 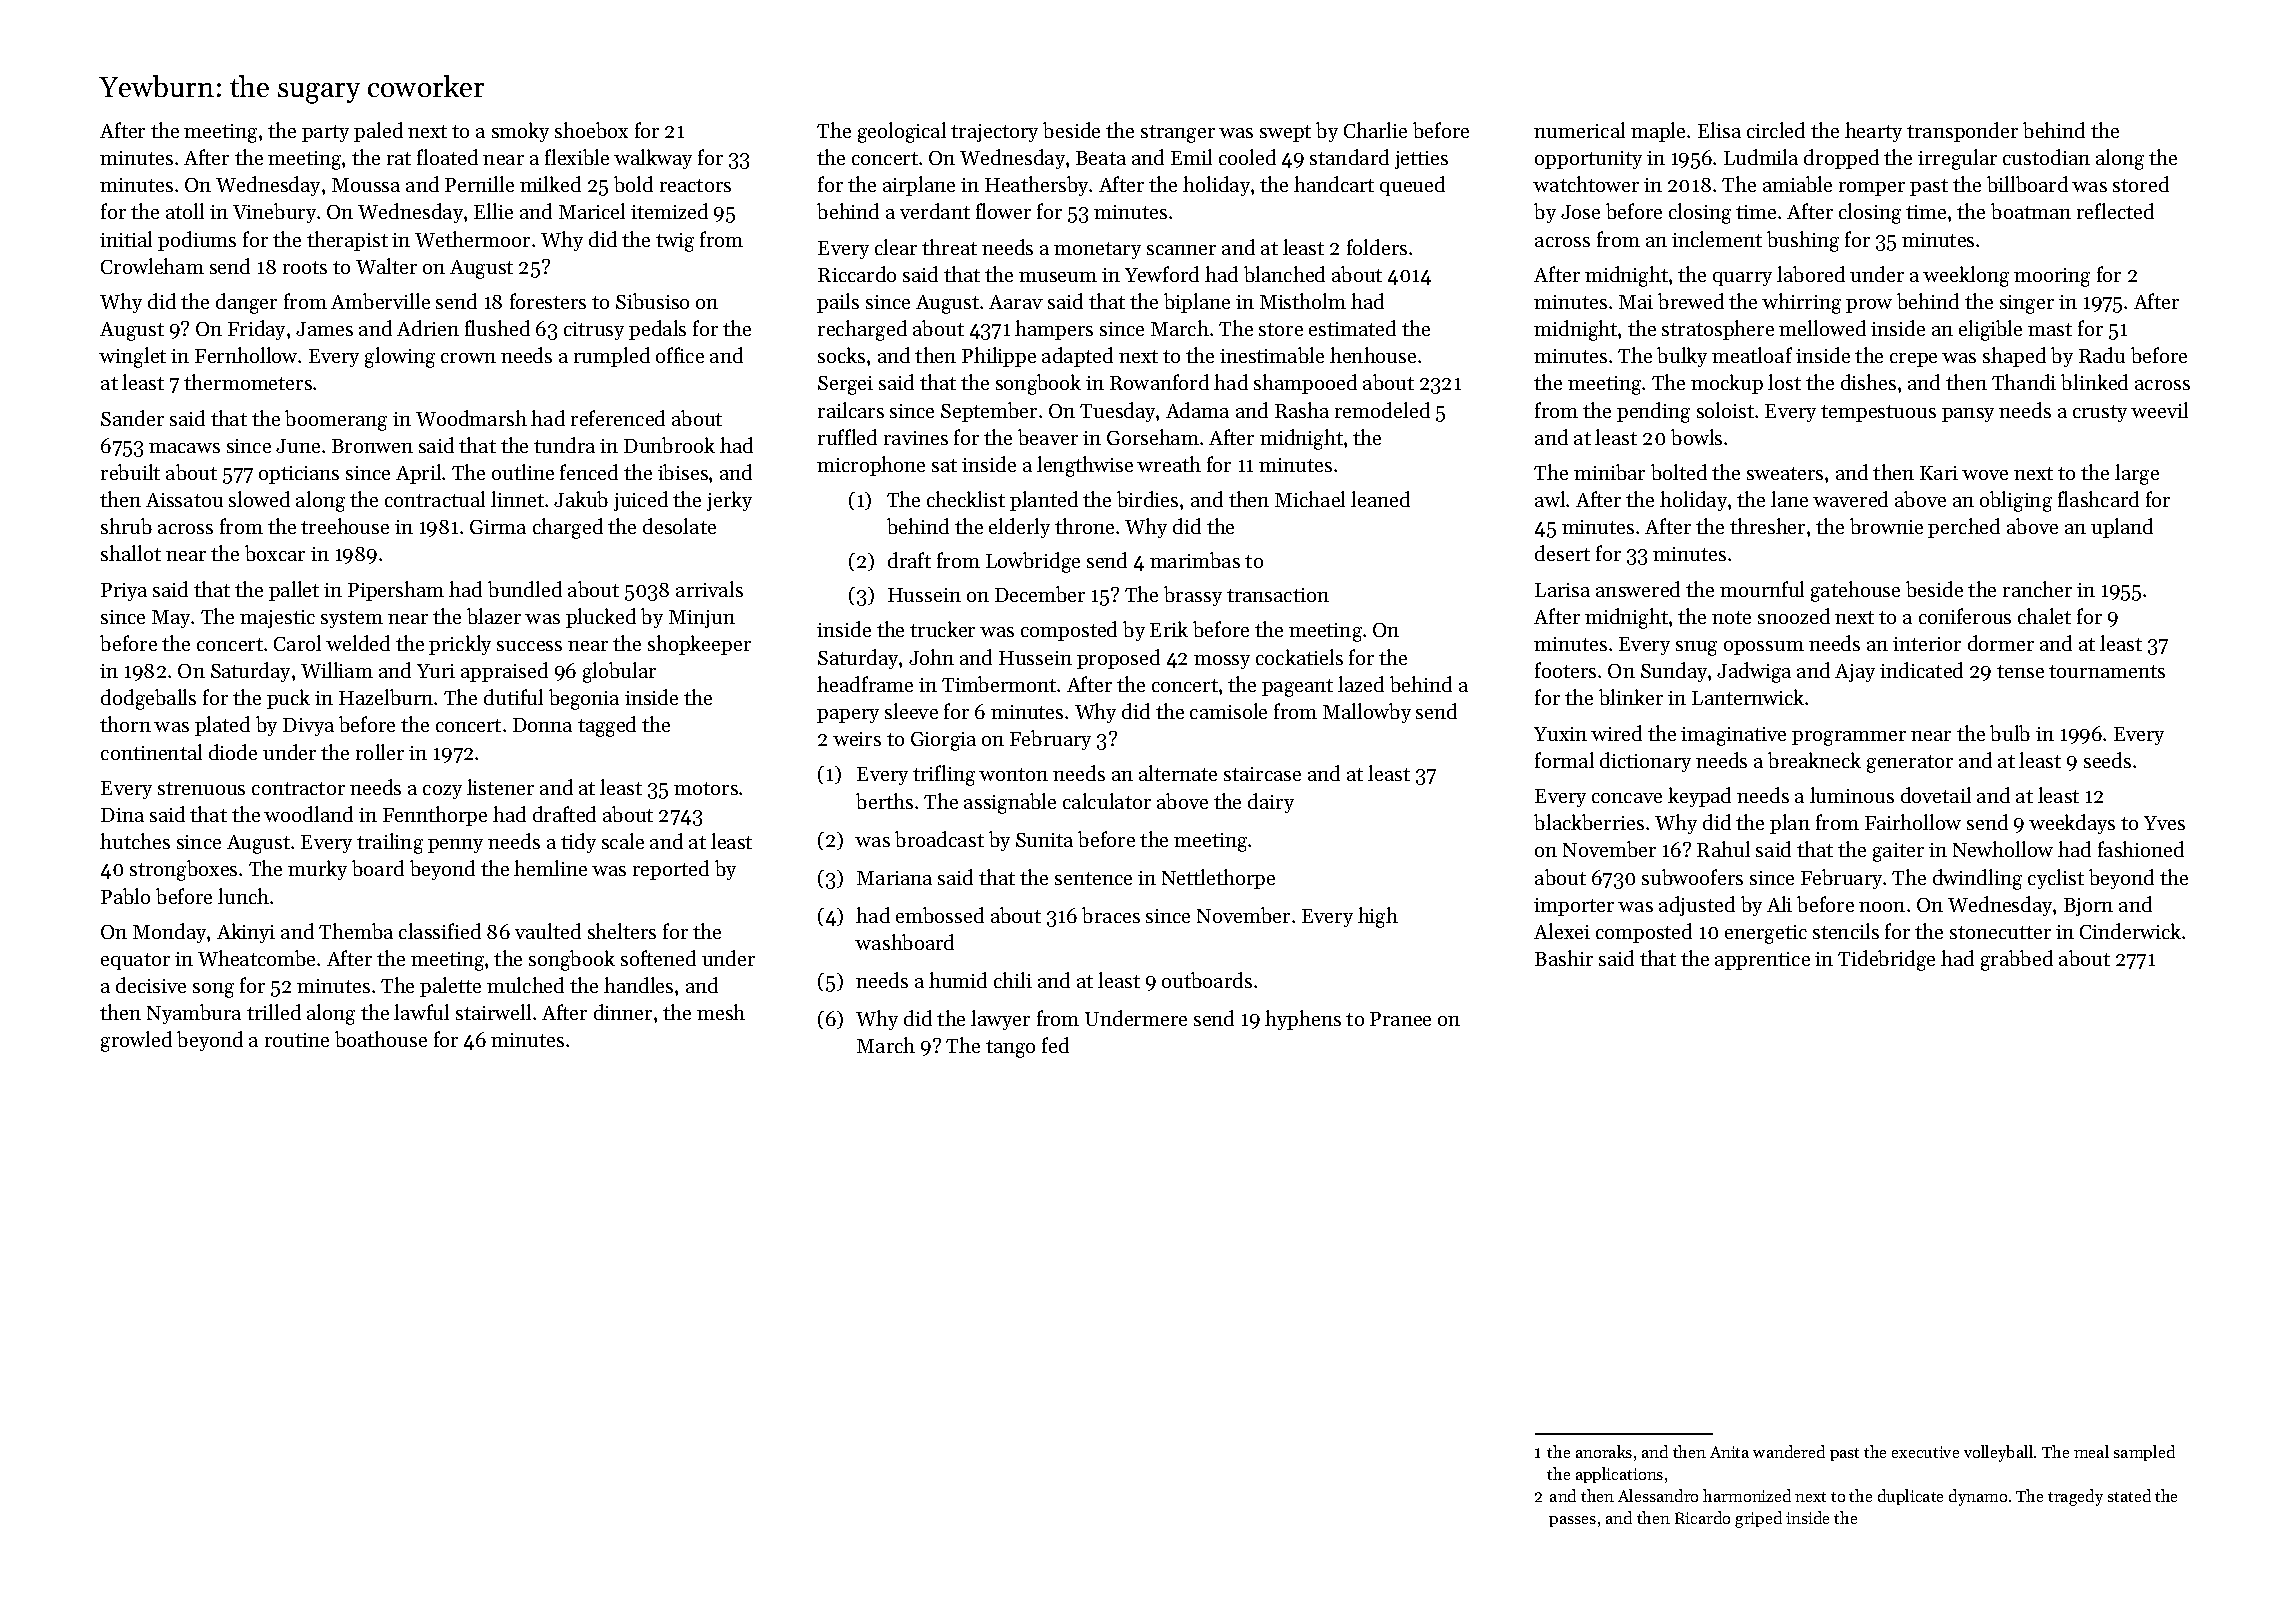 What do you see at coordinates (1572, 1521) in the screenshot?
I see `passes` at bounding box center [1572, 1521].
